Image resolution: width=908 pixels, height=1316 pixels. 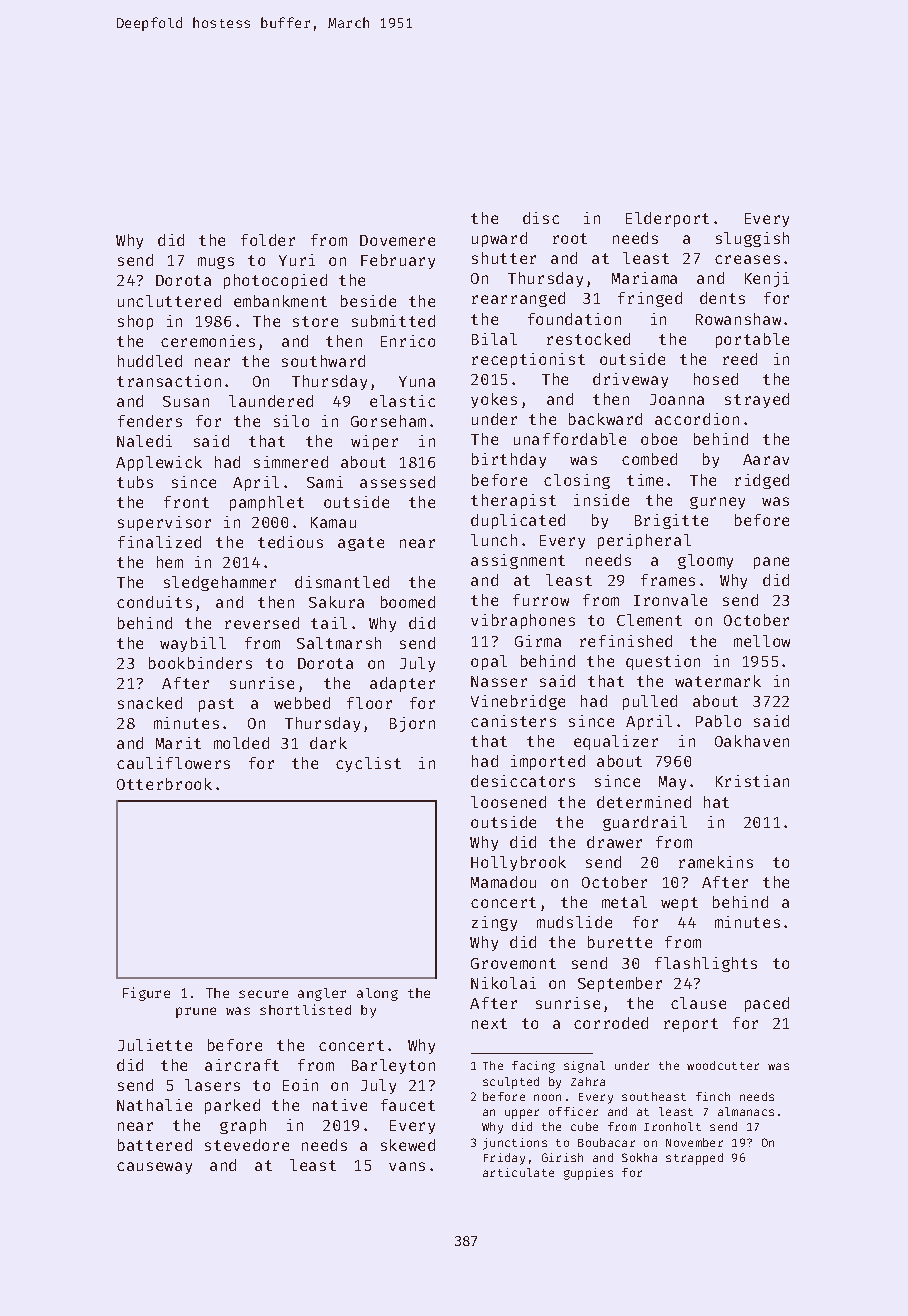 I want to click on loosened, so click(x=508, y=802).
